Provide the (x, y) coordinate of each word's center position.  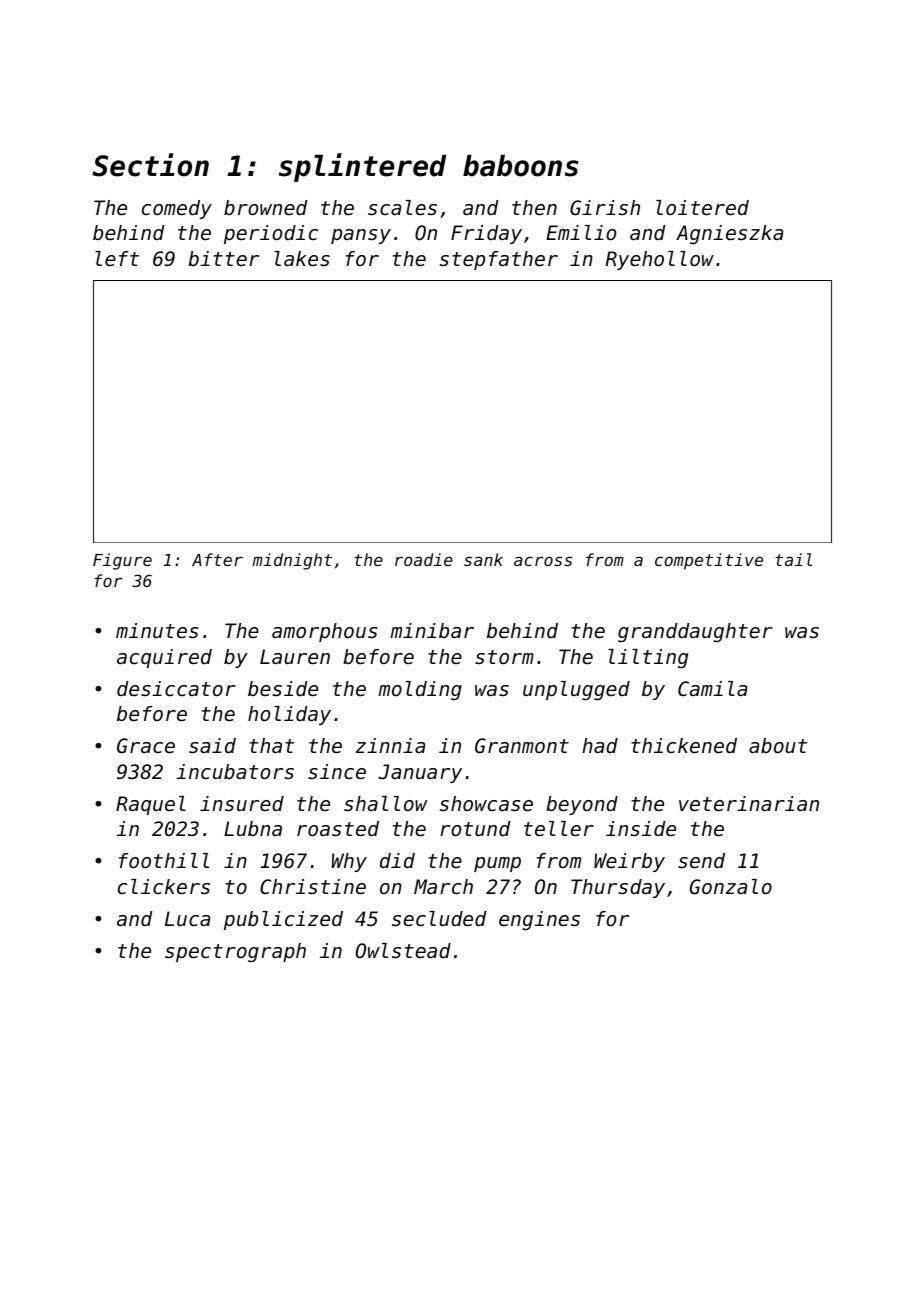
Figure (122, 561)
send (701, 861)
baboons (521, 166)
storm (504, 657)
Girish (605, 208)
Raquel (151, 805)
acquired (164, 658)
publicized (283, 920)
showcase (486, 804)
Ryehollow (659, 260)
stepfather (499, 260)
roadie (424, 559)
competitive (709, 561)
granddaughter (695, 632)
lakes (302, 259)
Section (150, 165)
